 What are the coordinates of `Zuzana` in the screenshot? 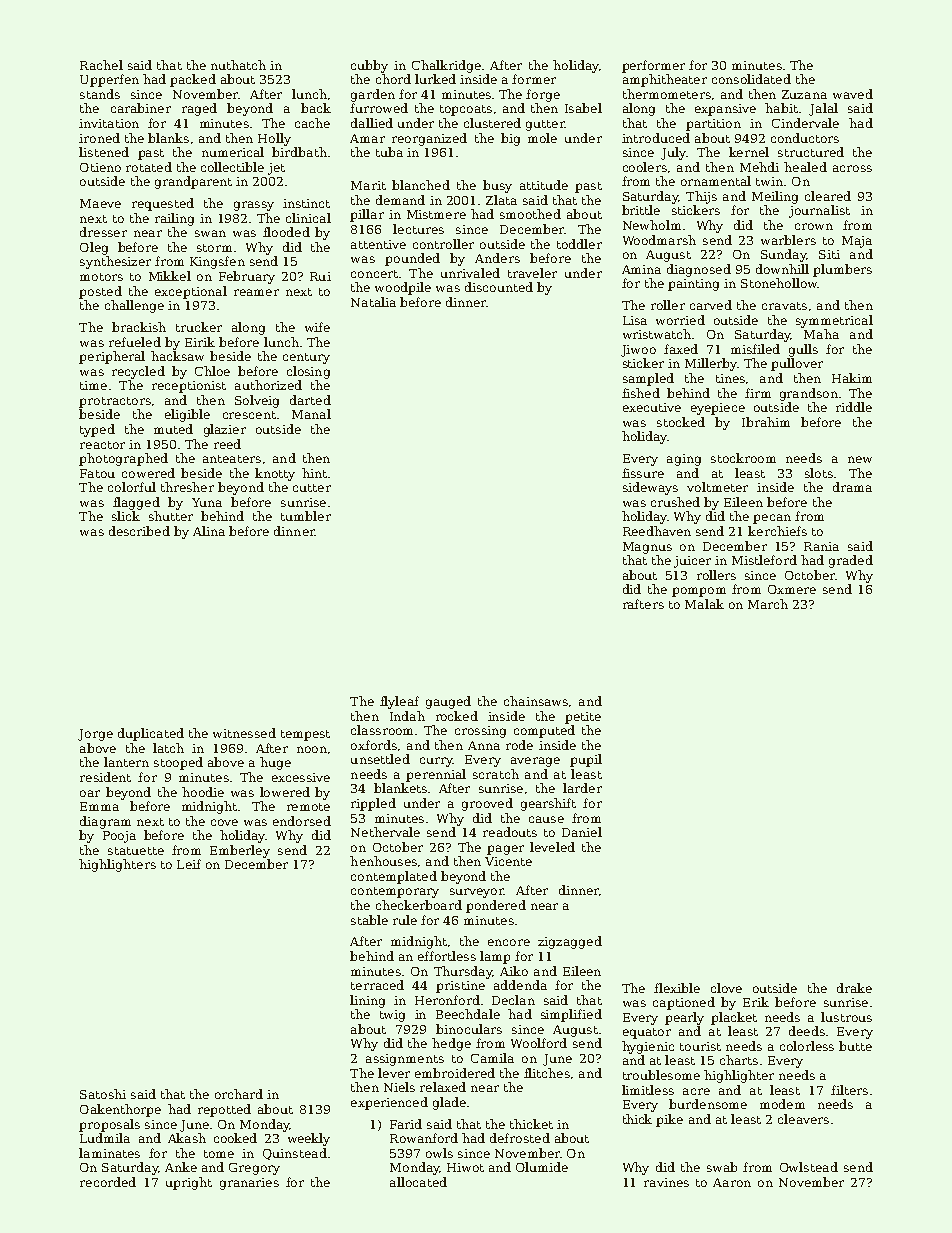 It's located at (804, 94).
